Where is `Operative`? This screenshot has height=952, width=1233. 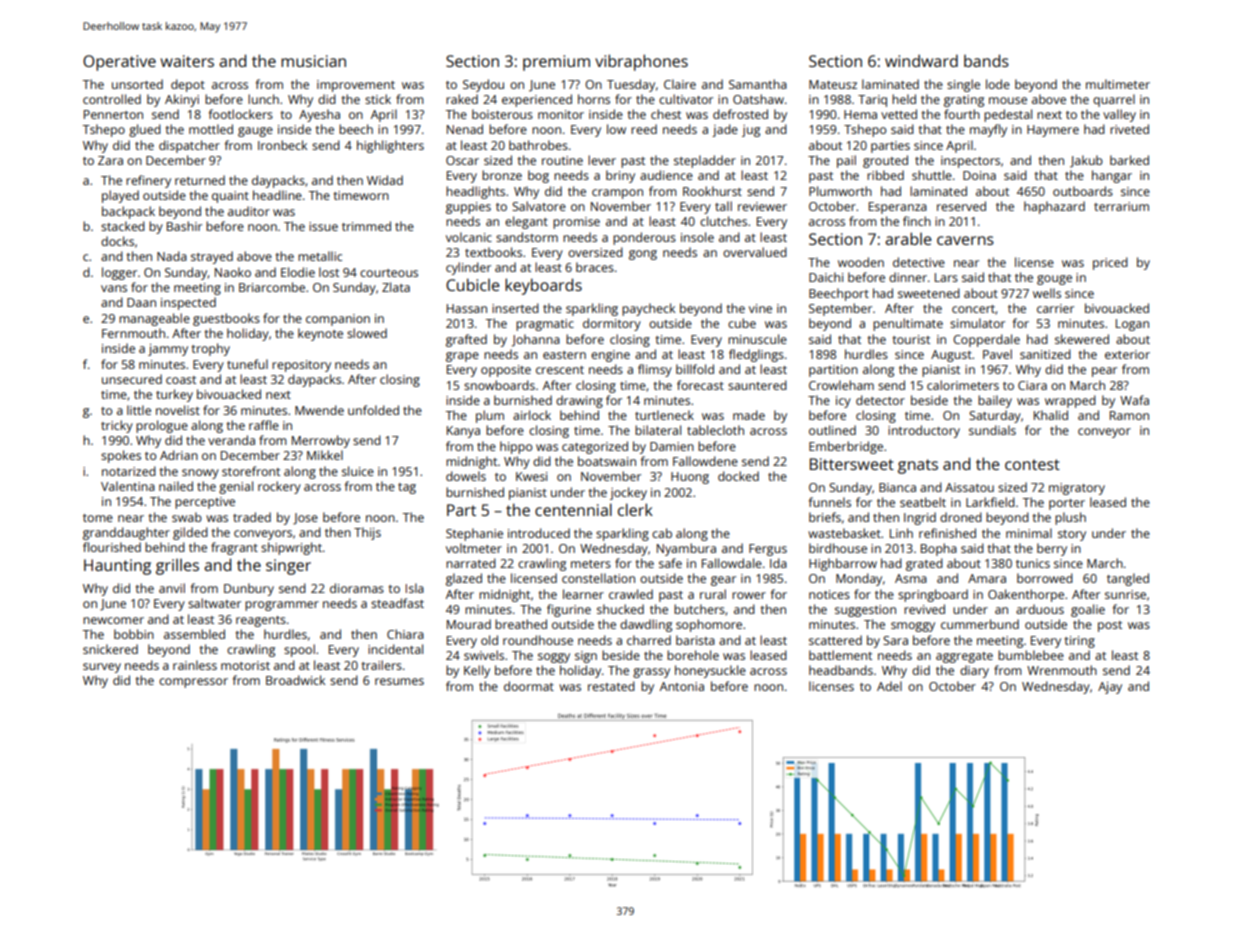
Operative is located at coordinates (119, 63).
